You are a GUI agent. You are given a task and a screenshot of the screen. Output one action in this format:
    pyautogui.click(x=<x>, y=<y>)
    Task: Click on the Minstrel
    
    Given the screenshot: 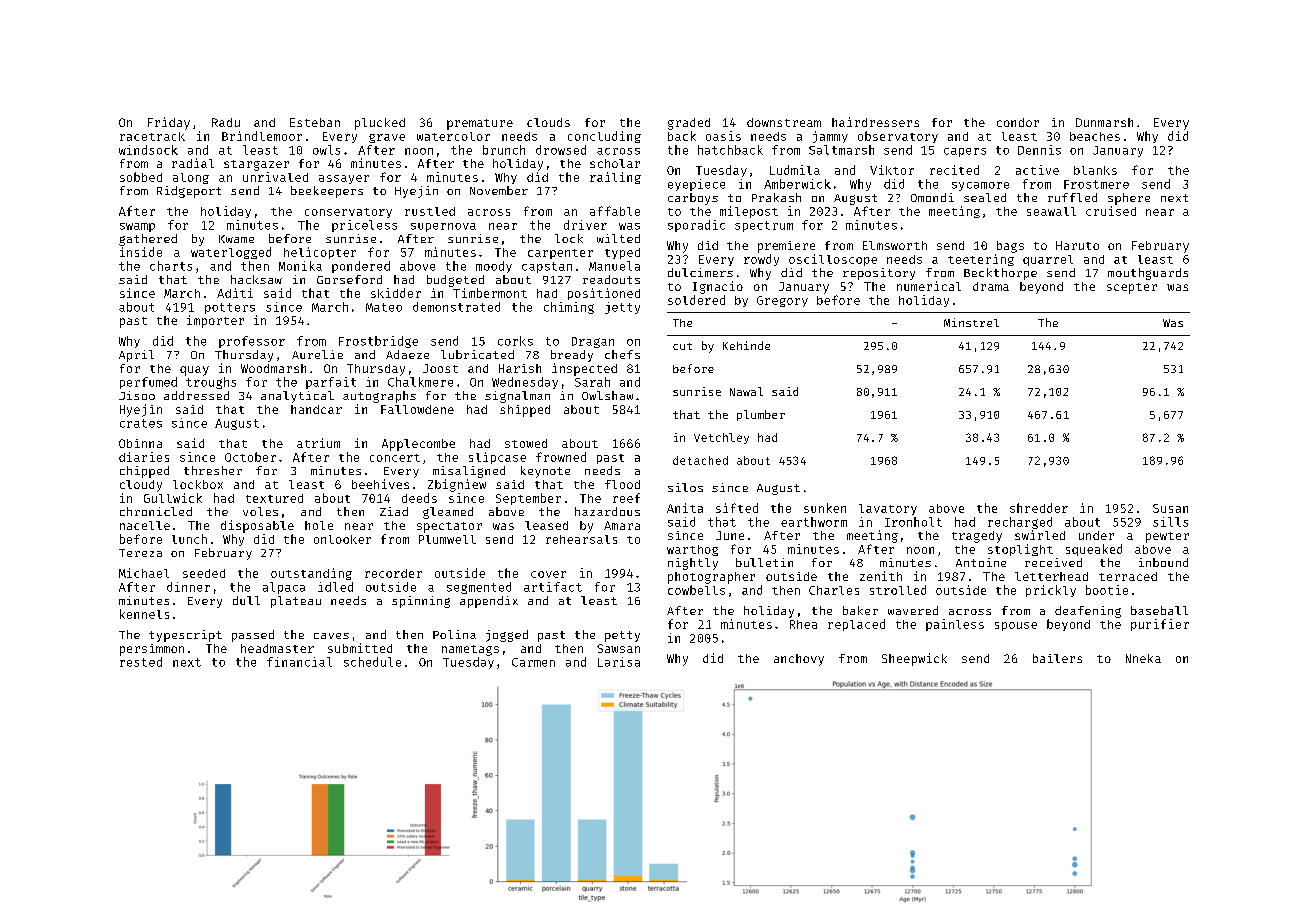 What is the action you would take?
    pyautogui.click(x=971, y=322)
